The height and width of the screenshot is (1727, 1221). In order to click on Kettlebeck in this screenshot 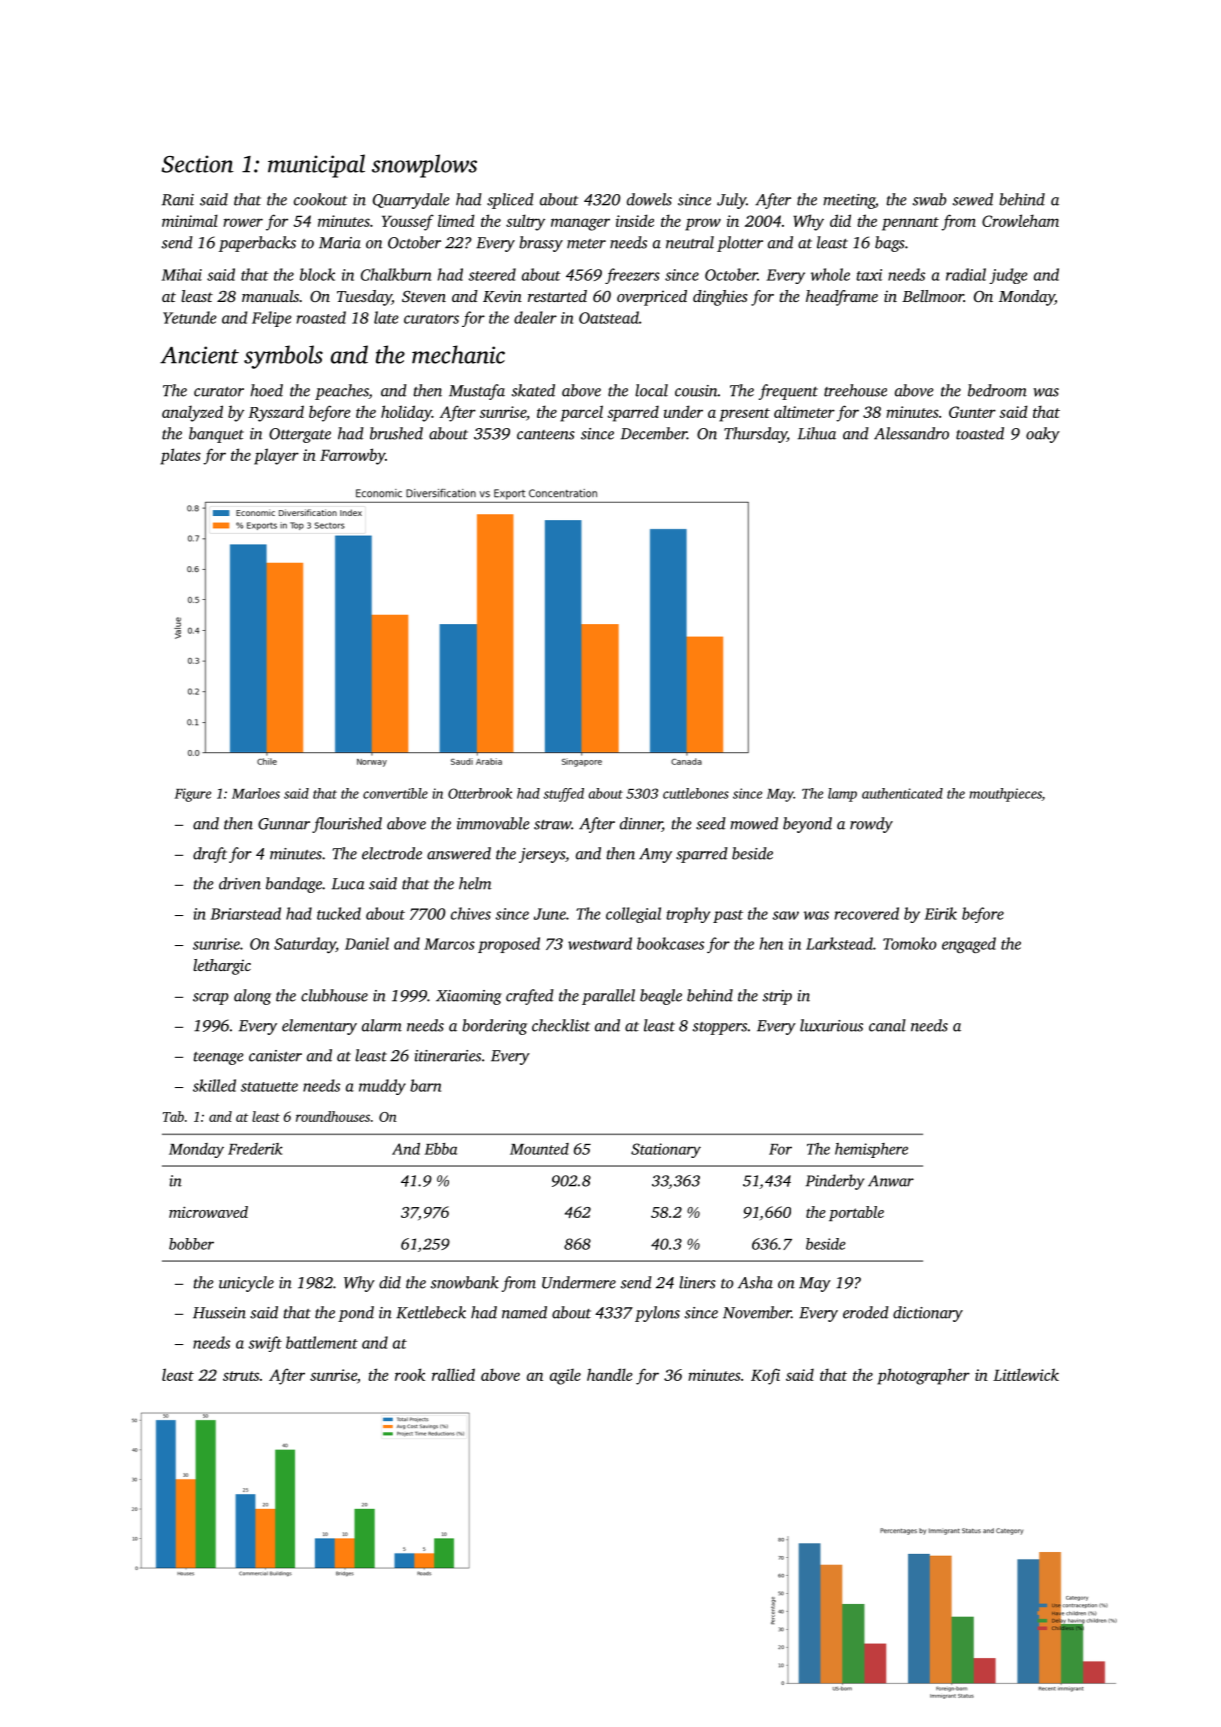, I will do `click(431, 1312)`.
